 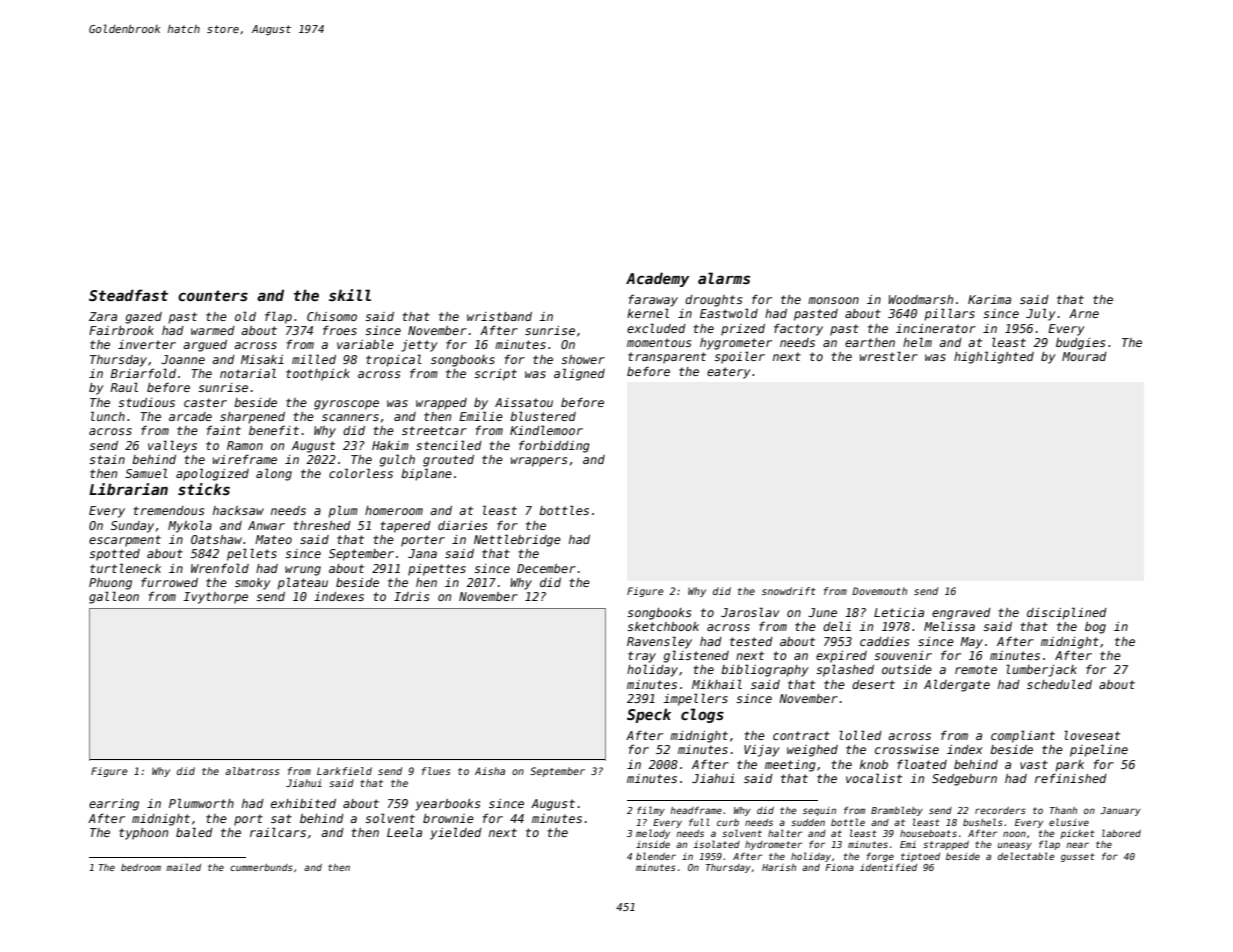 I want to click on cummerbunds, so click(x=261, y=867).
